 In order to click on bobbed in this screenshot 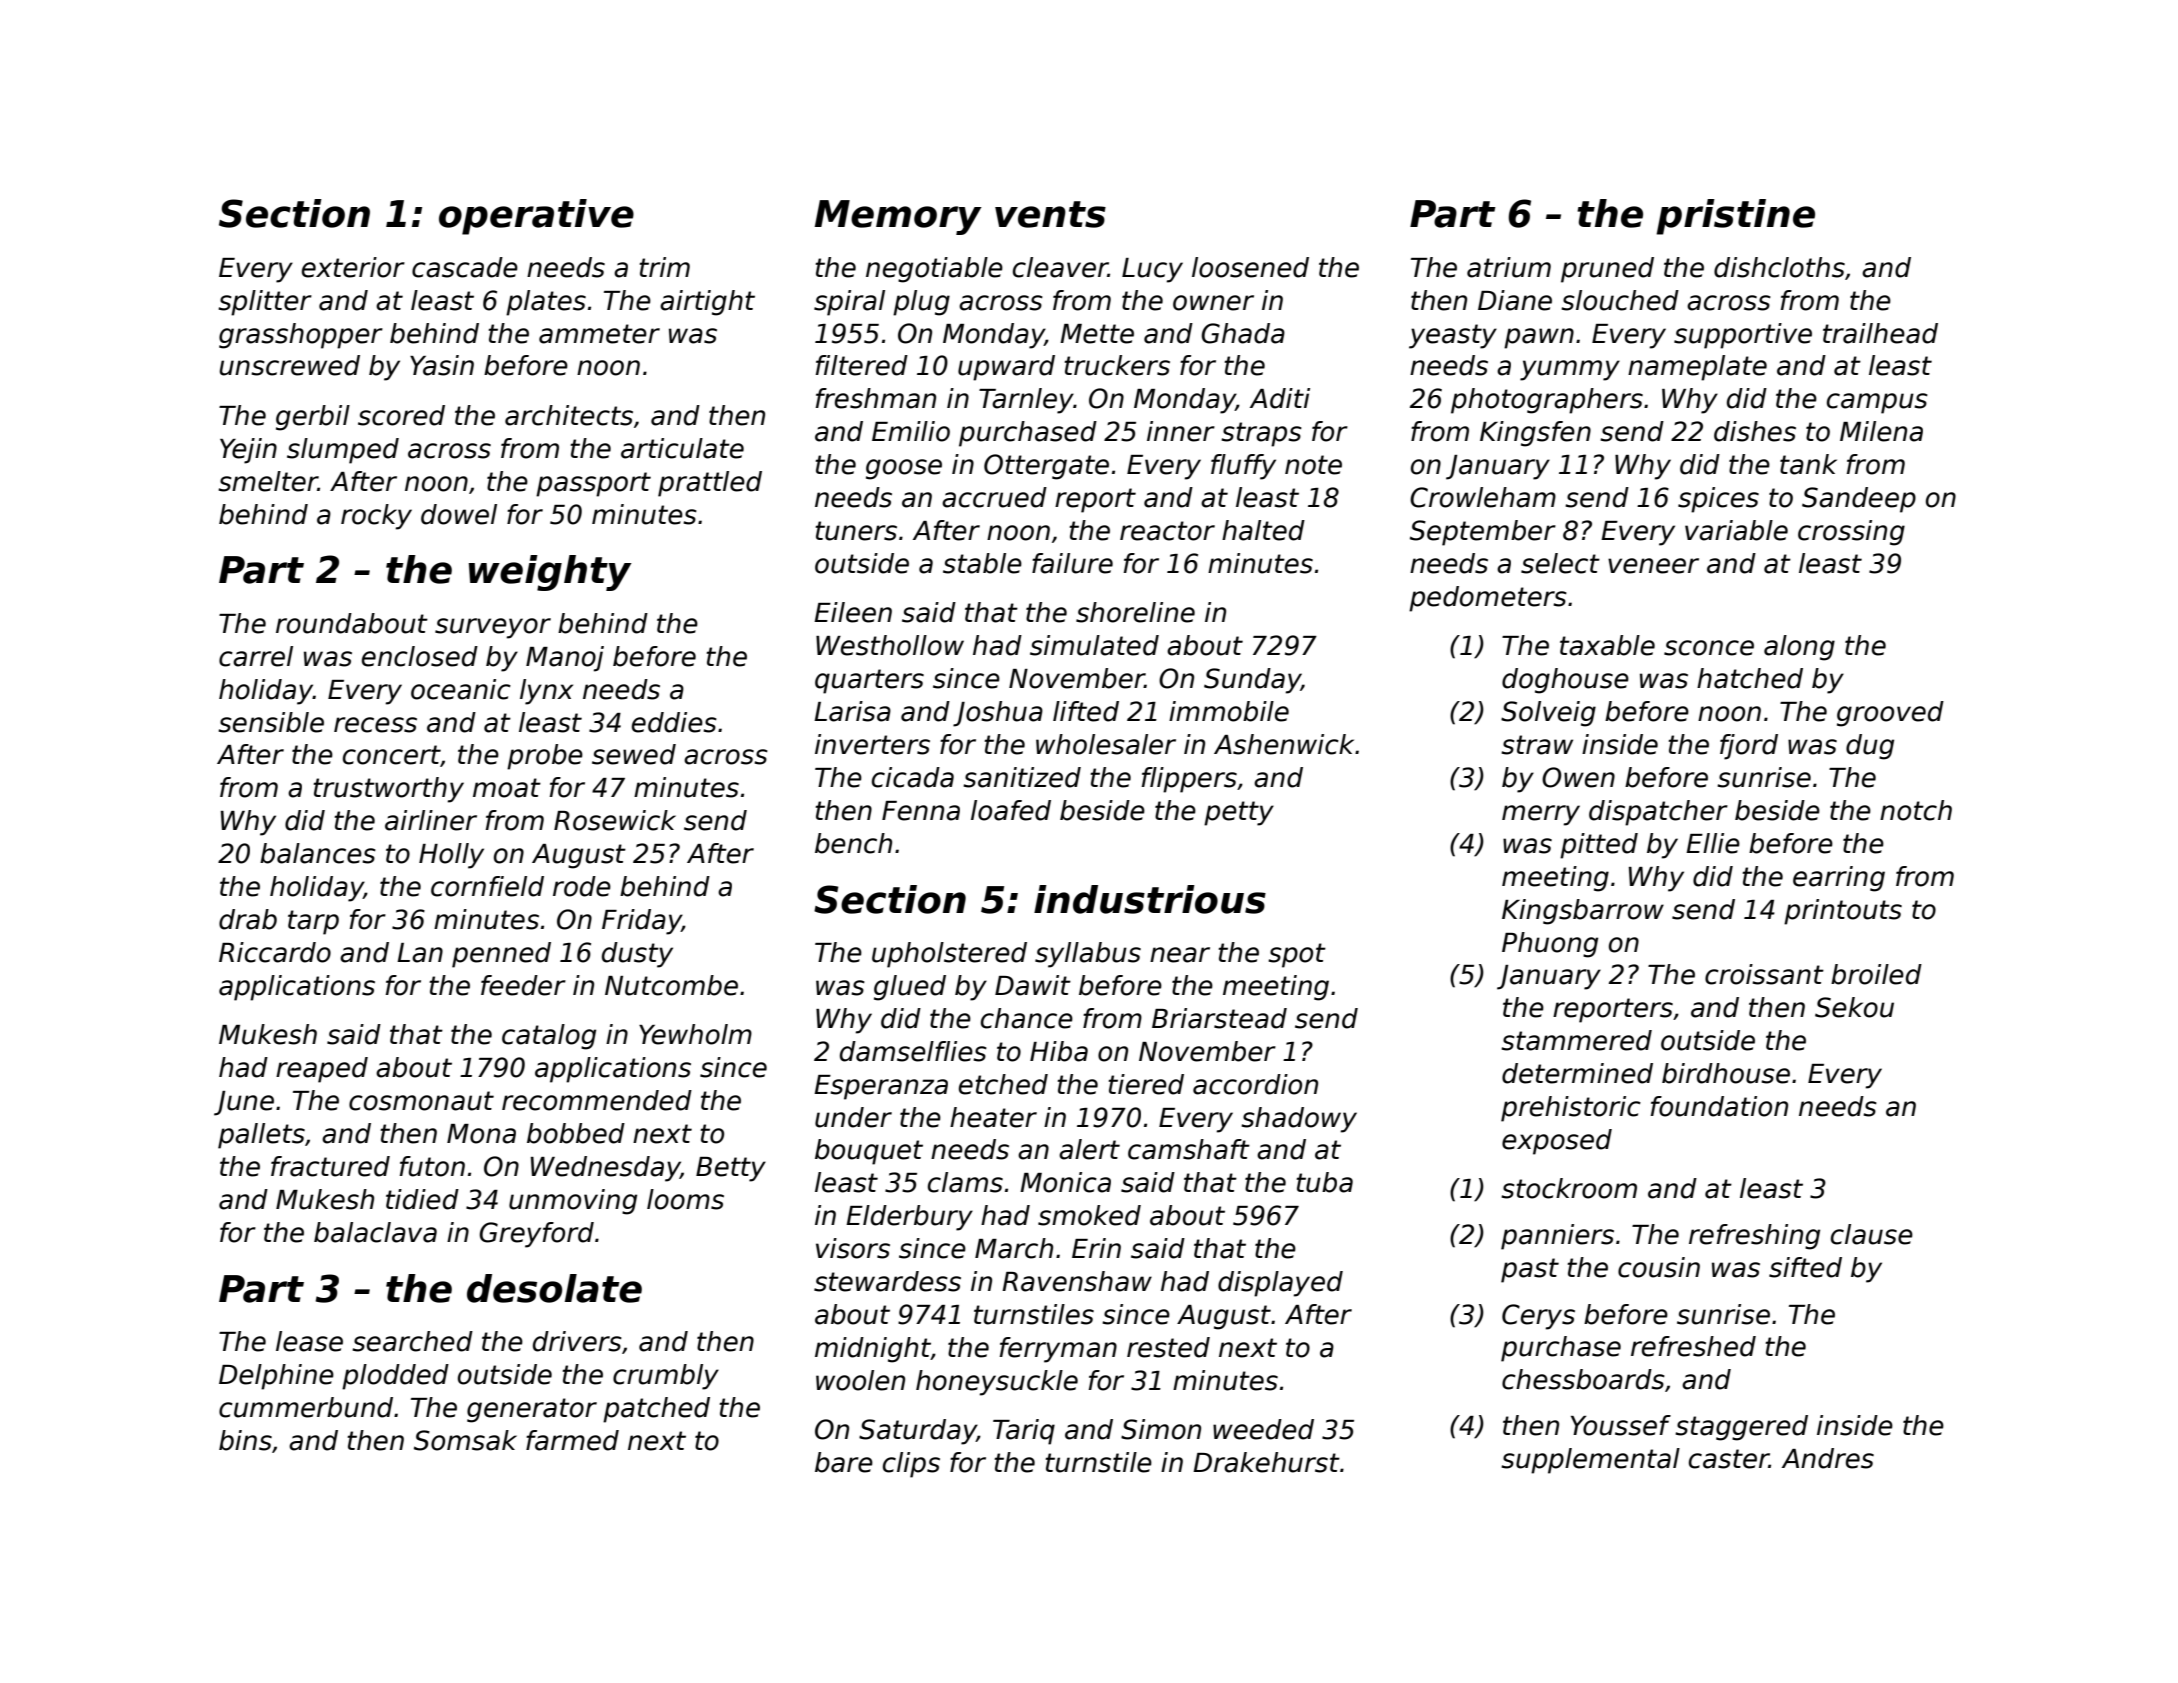, I will do `click(576, 1133)`.
